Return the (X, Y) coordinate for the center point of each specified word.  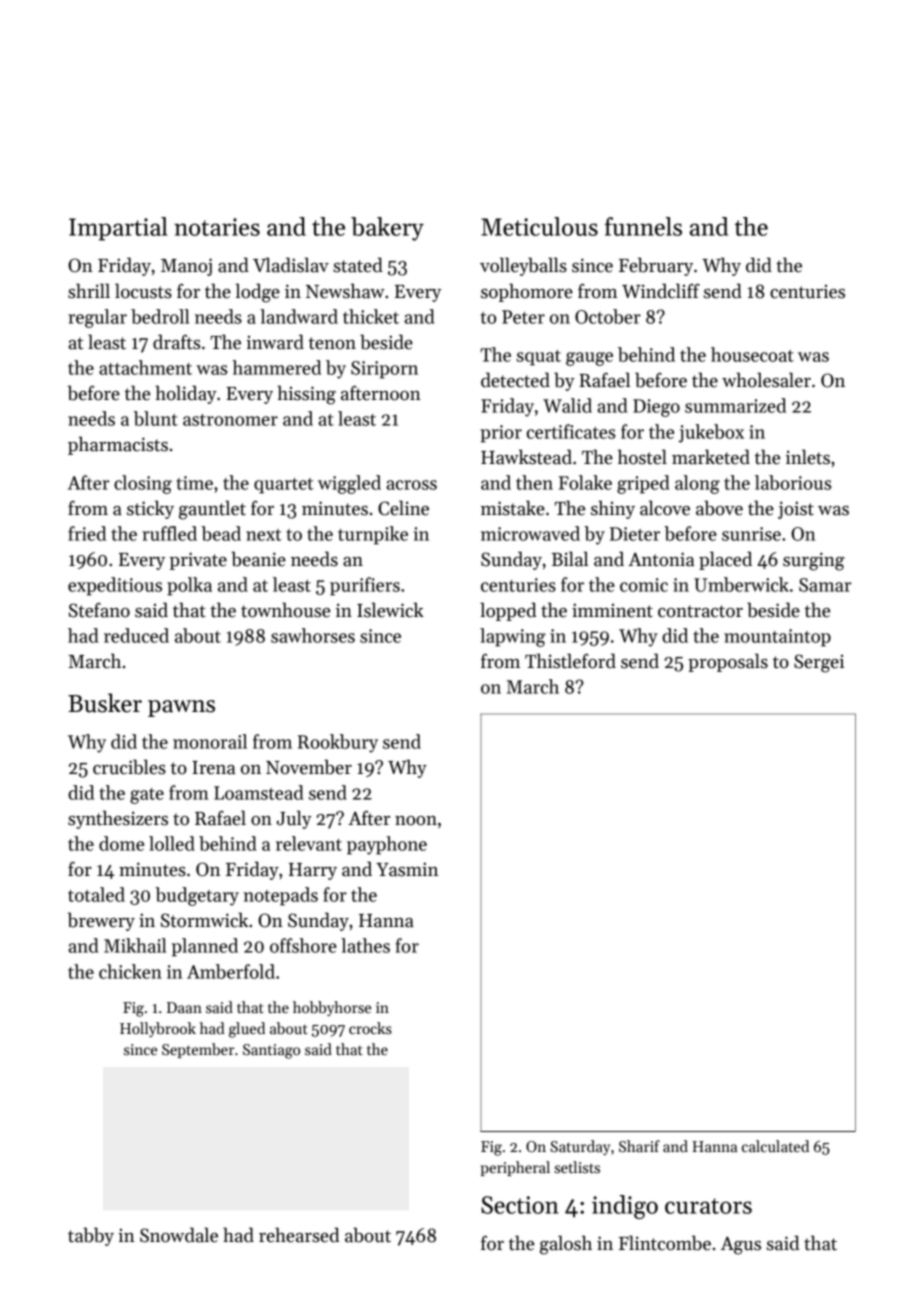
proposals (728, 662)
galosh (566, 1245)
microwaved (530, 533)
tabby (91, 1236)
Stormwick (204, 920)
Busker (105, 703)
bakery (387, 229)
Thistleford (570, 661)
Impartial (118, 229)
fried (87, 533)
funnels (643, 226)
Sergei (819, 663)
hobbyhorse (332, 1008)
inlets (808, 457)
